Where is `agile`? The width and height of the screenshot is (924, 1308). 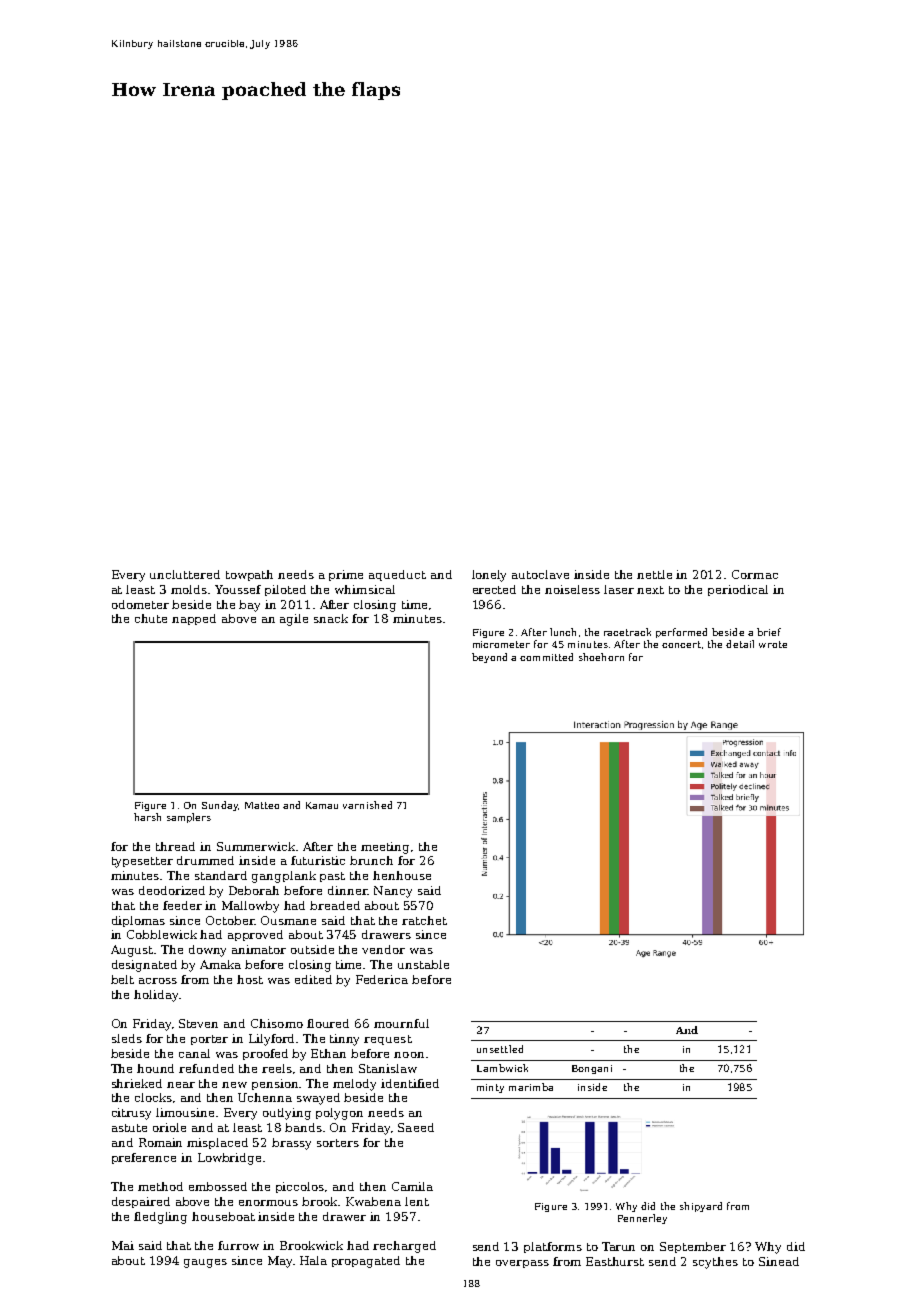 agile is located at coordinates (294, 620).
